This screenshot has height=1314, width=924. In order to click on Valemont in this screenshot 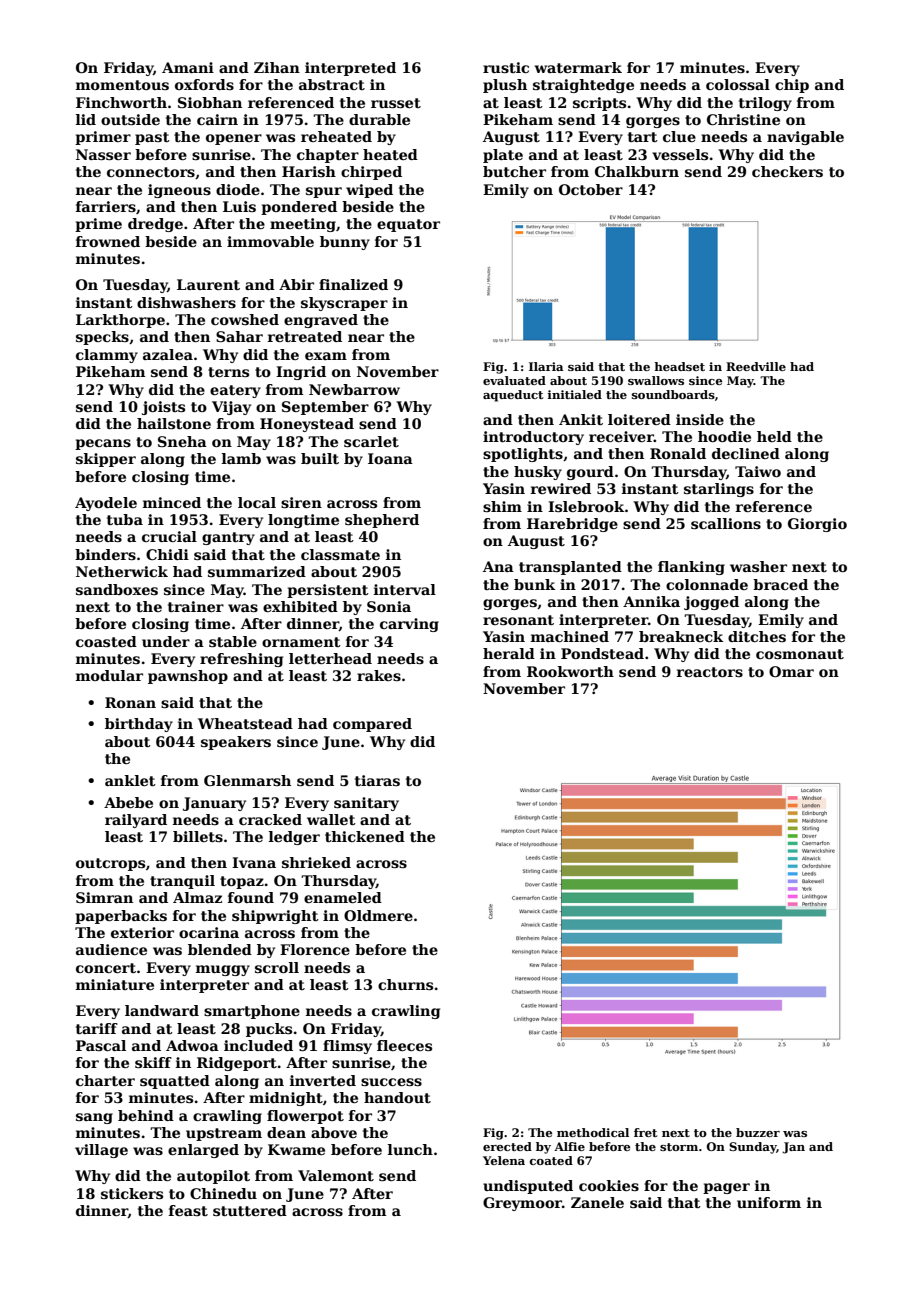, I will do `click(336, 1175)`.
